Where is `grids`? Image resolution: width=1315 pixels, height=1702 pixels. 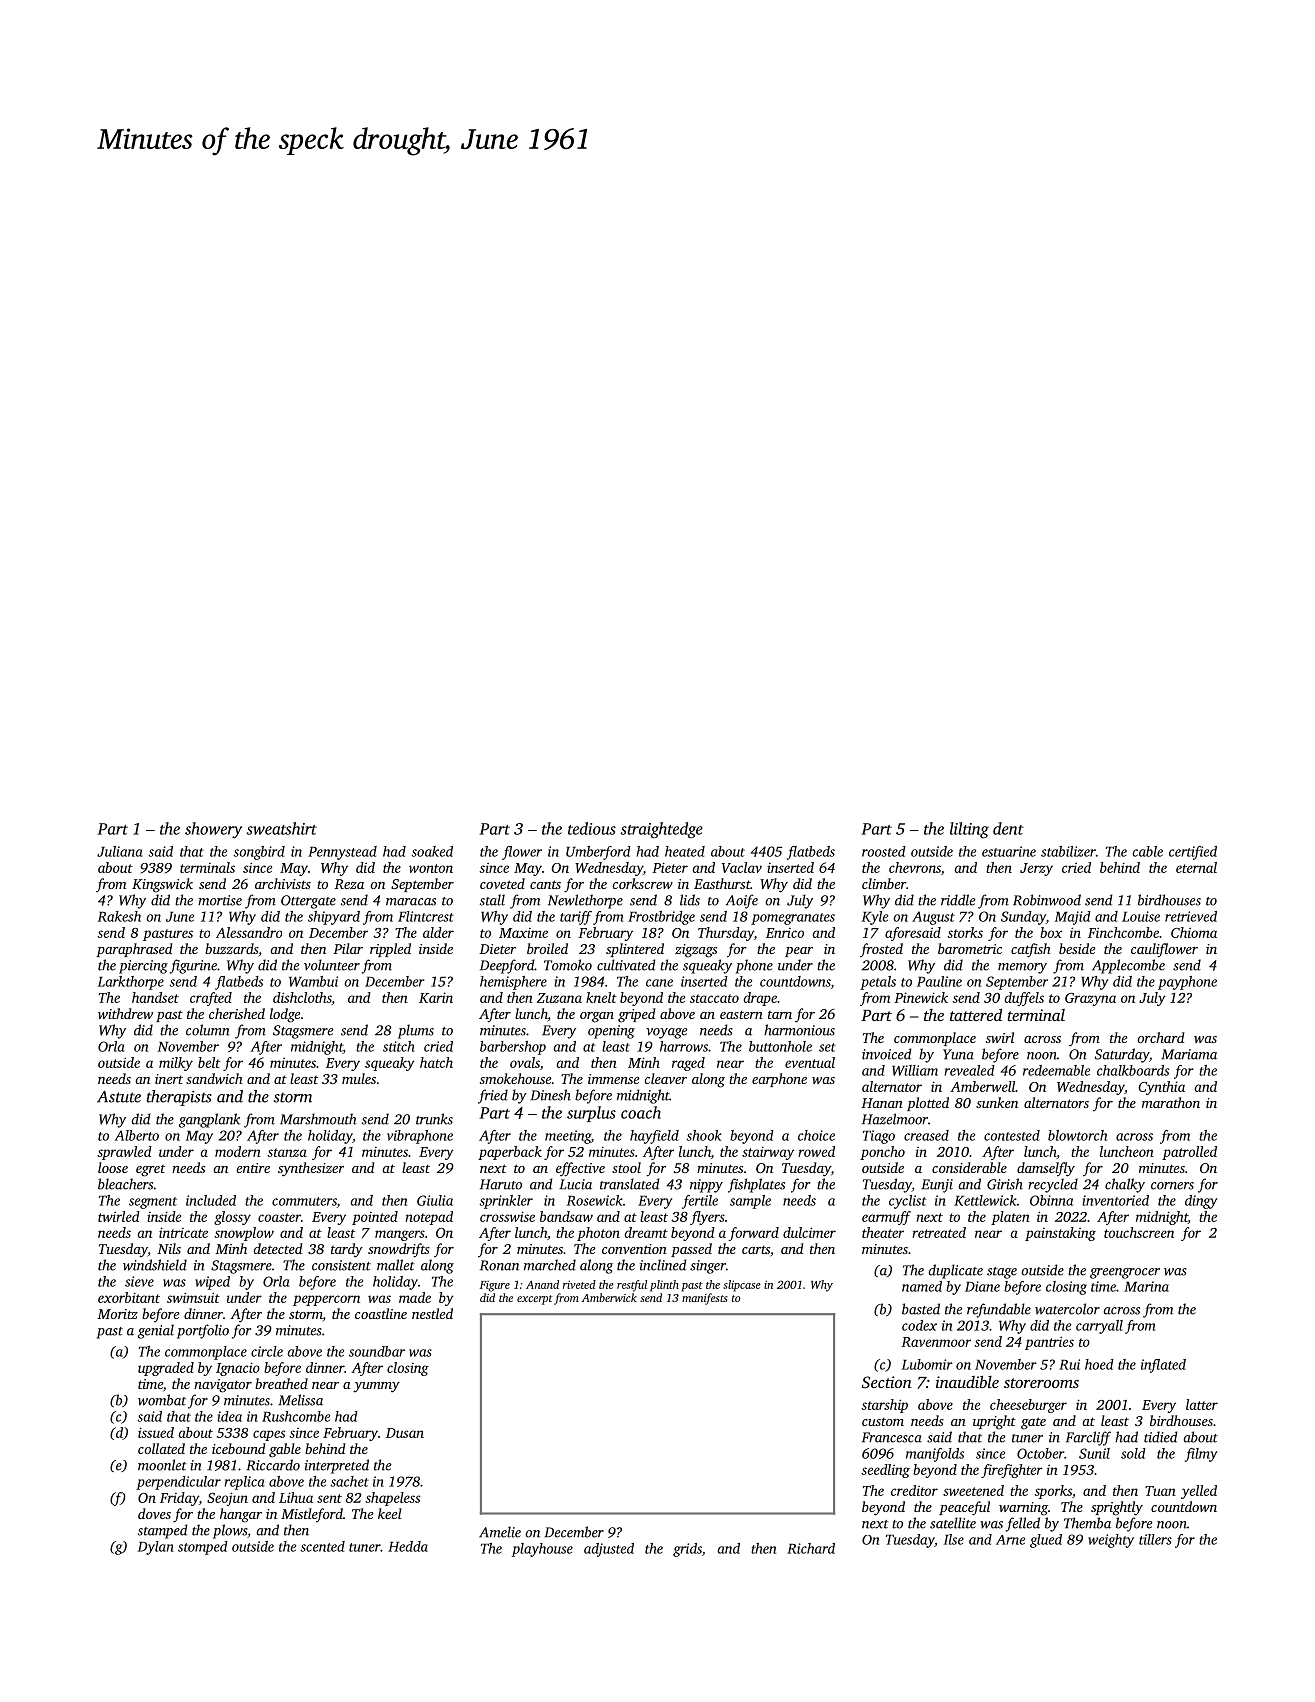
grids is located at coordinates (687, 1550).
